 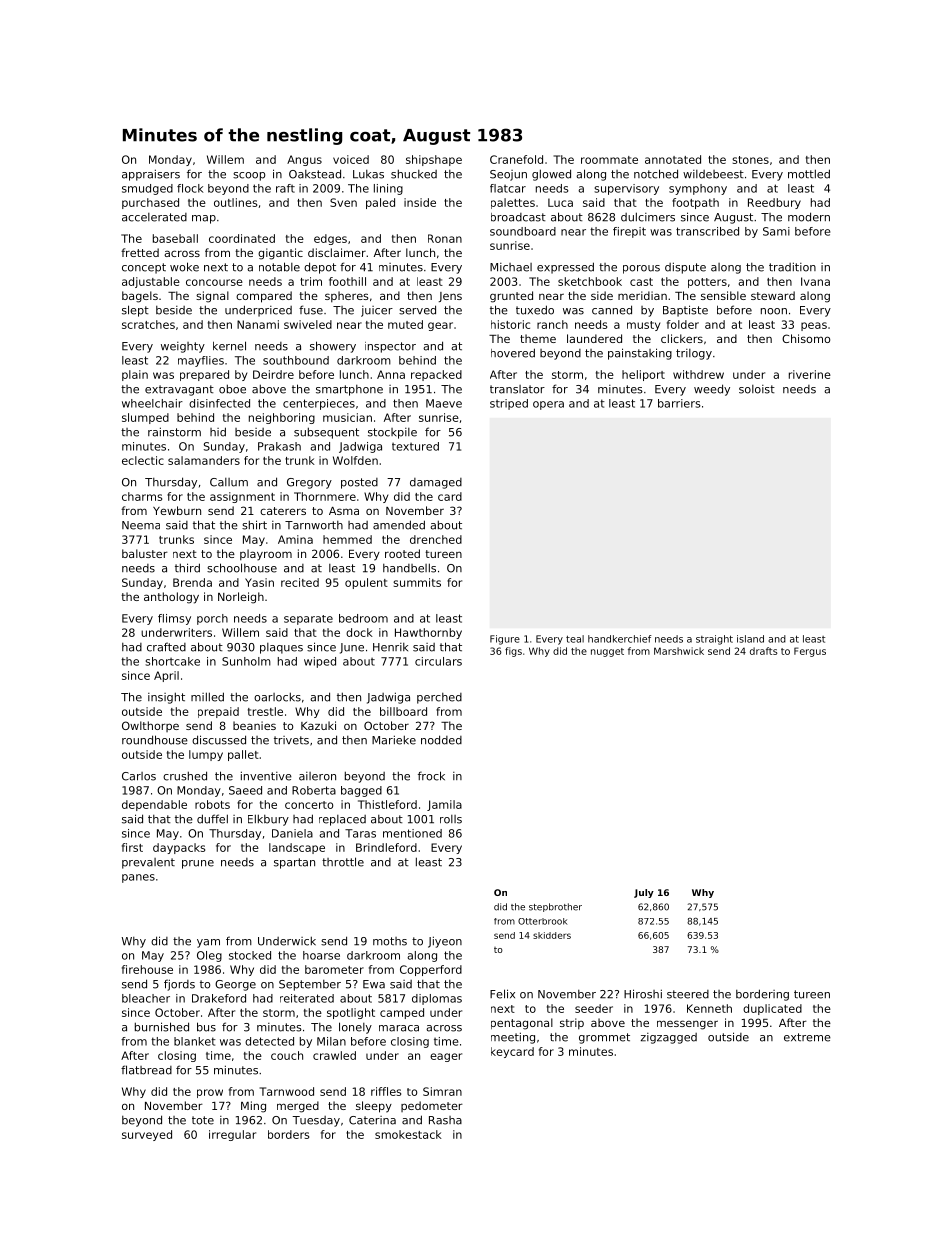 What do you see at coordinates (198, 864) in the screenshot?
I see `prune` at bounding box center [198, 864].
